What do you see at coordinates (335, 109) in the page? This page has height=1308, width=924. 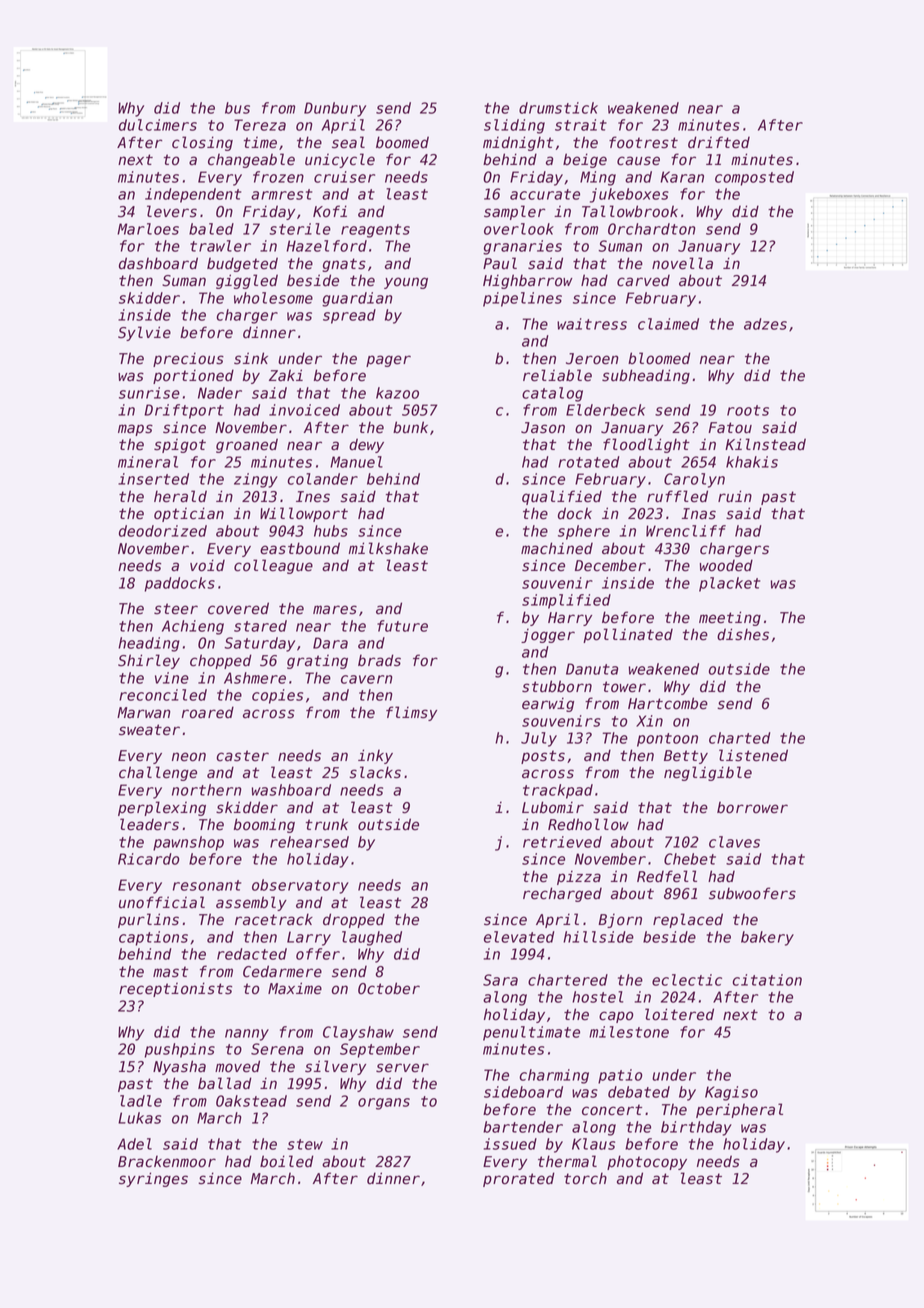 I see `Dunbury` at bounding box center [335, 109].
